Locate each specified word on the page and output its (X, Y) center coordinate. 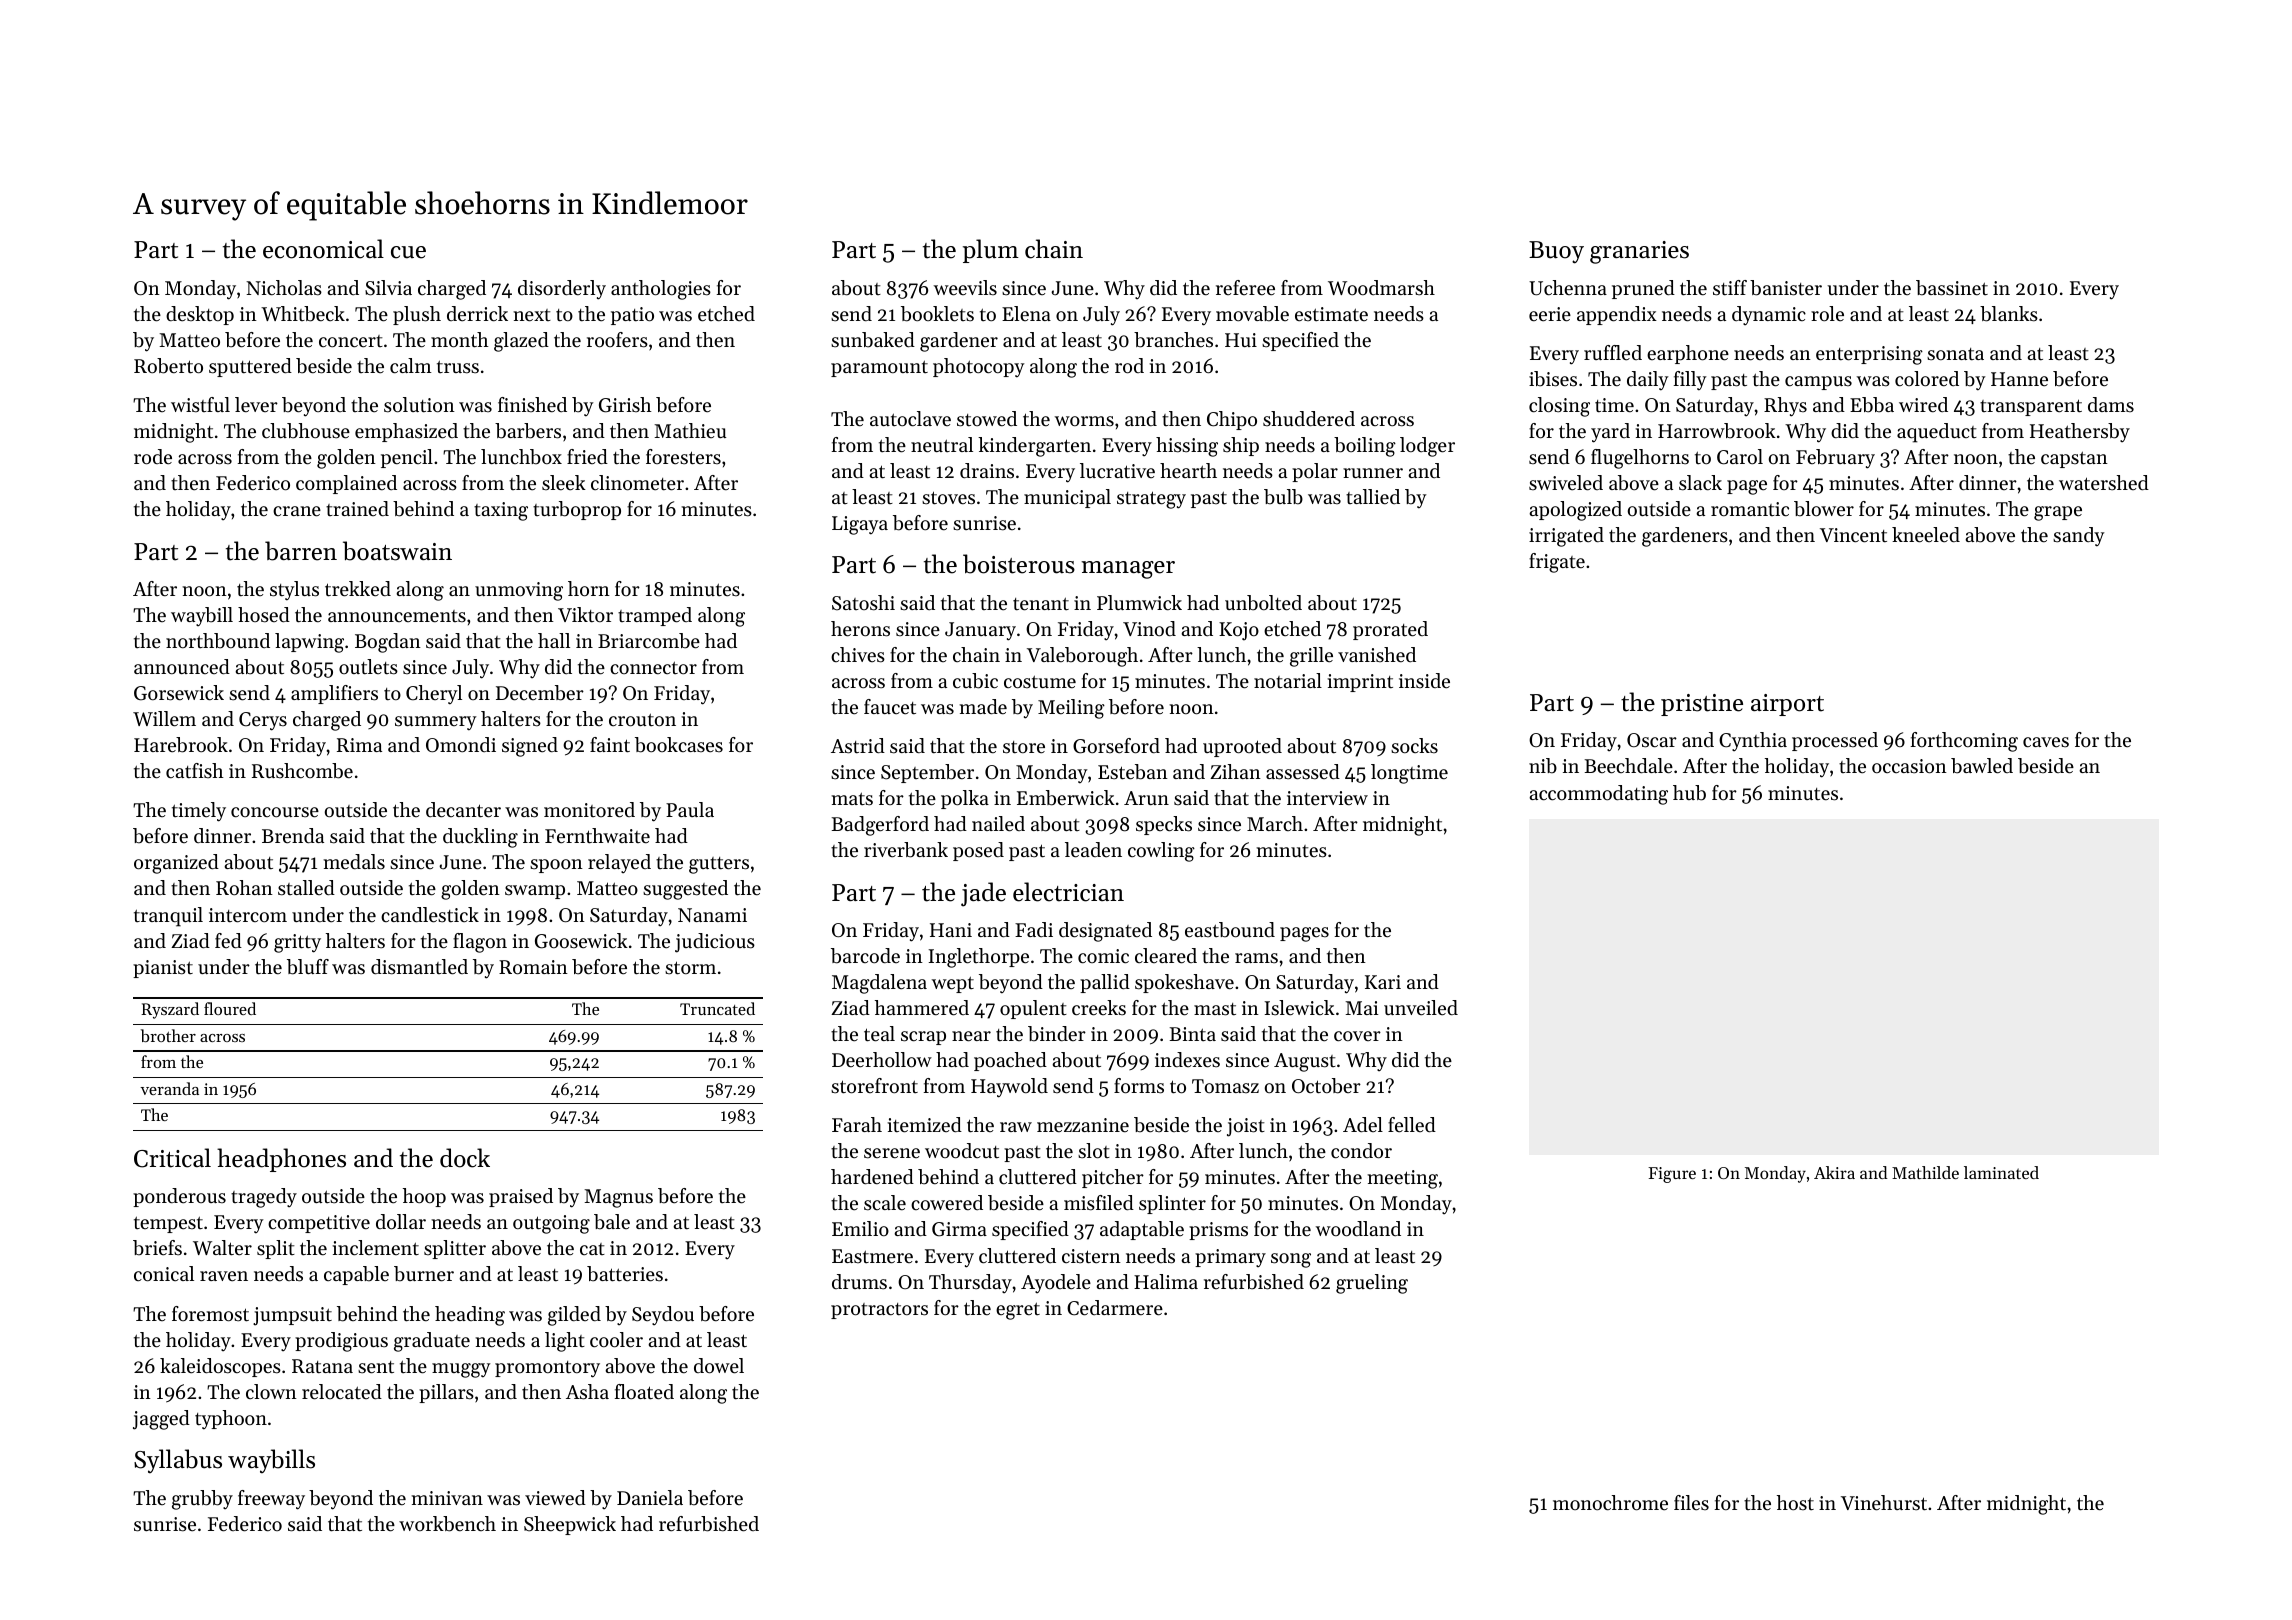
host (1795, 1503)
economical (323, 249)
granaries (1639, 252)
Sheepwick (570, 1525)
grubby (202, 1500)
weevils (965, 288)
